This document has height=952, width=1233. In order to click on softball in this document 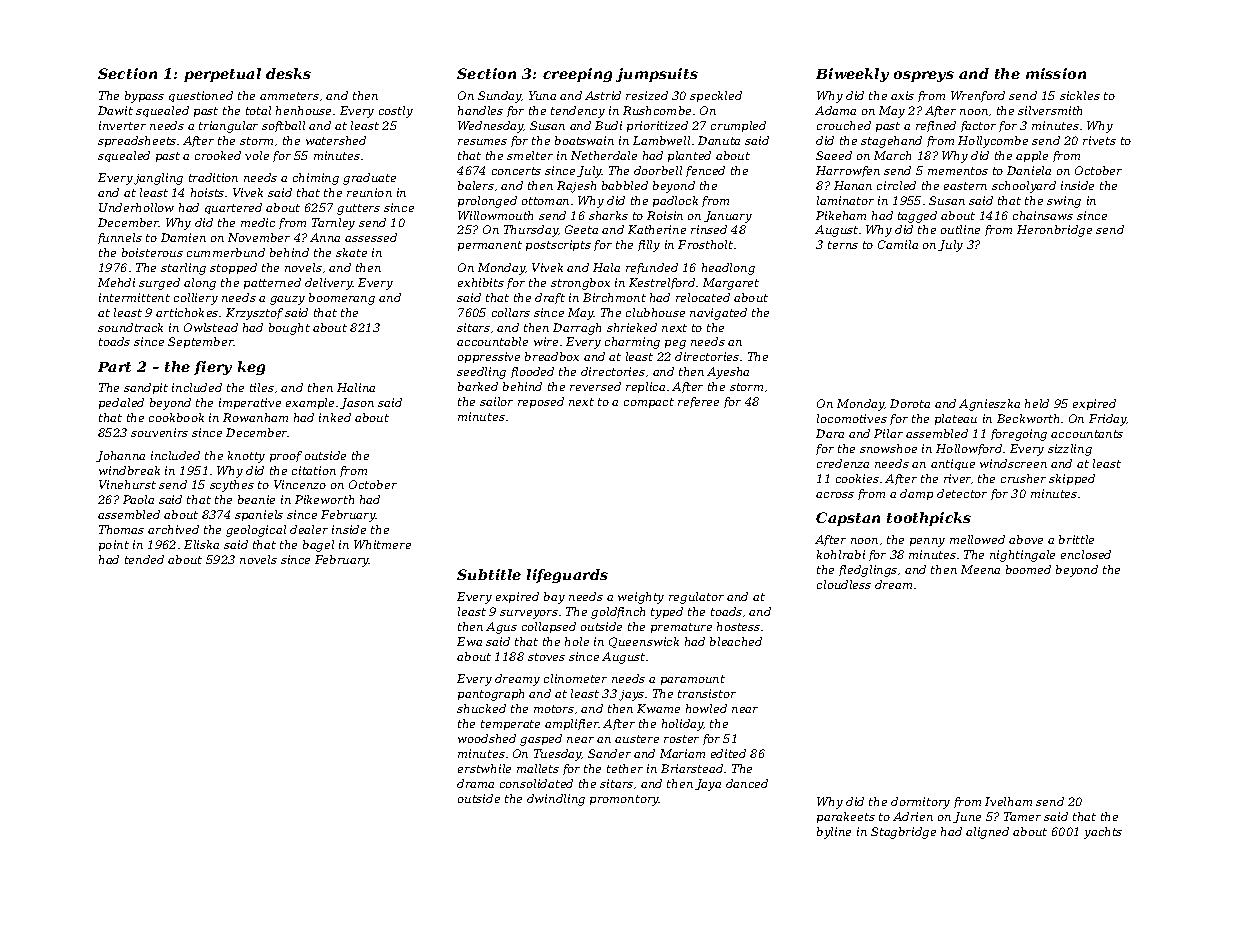, I will do `click(283, 126)`.
